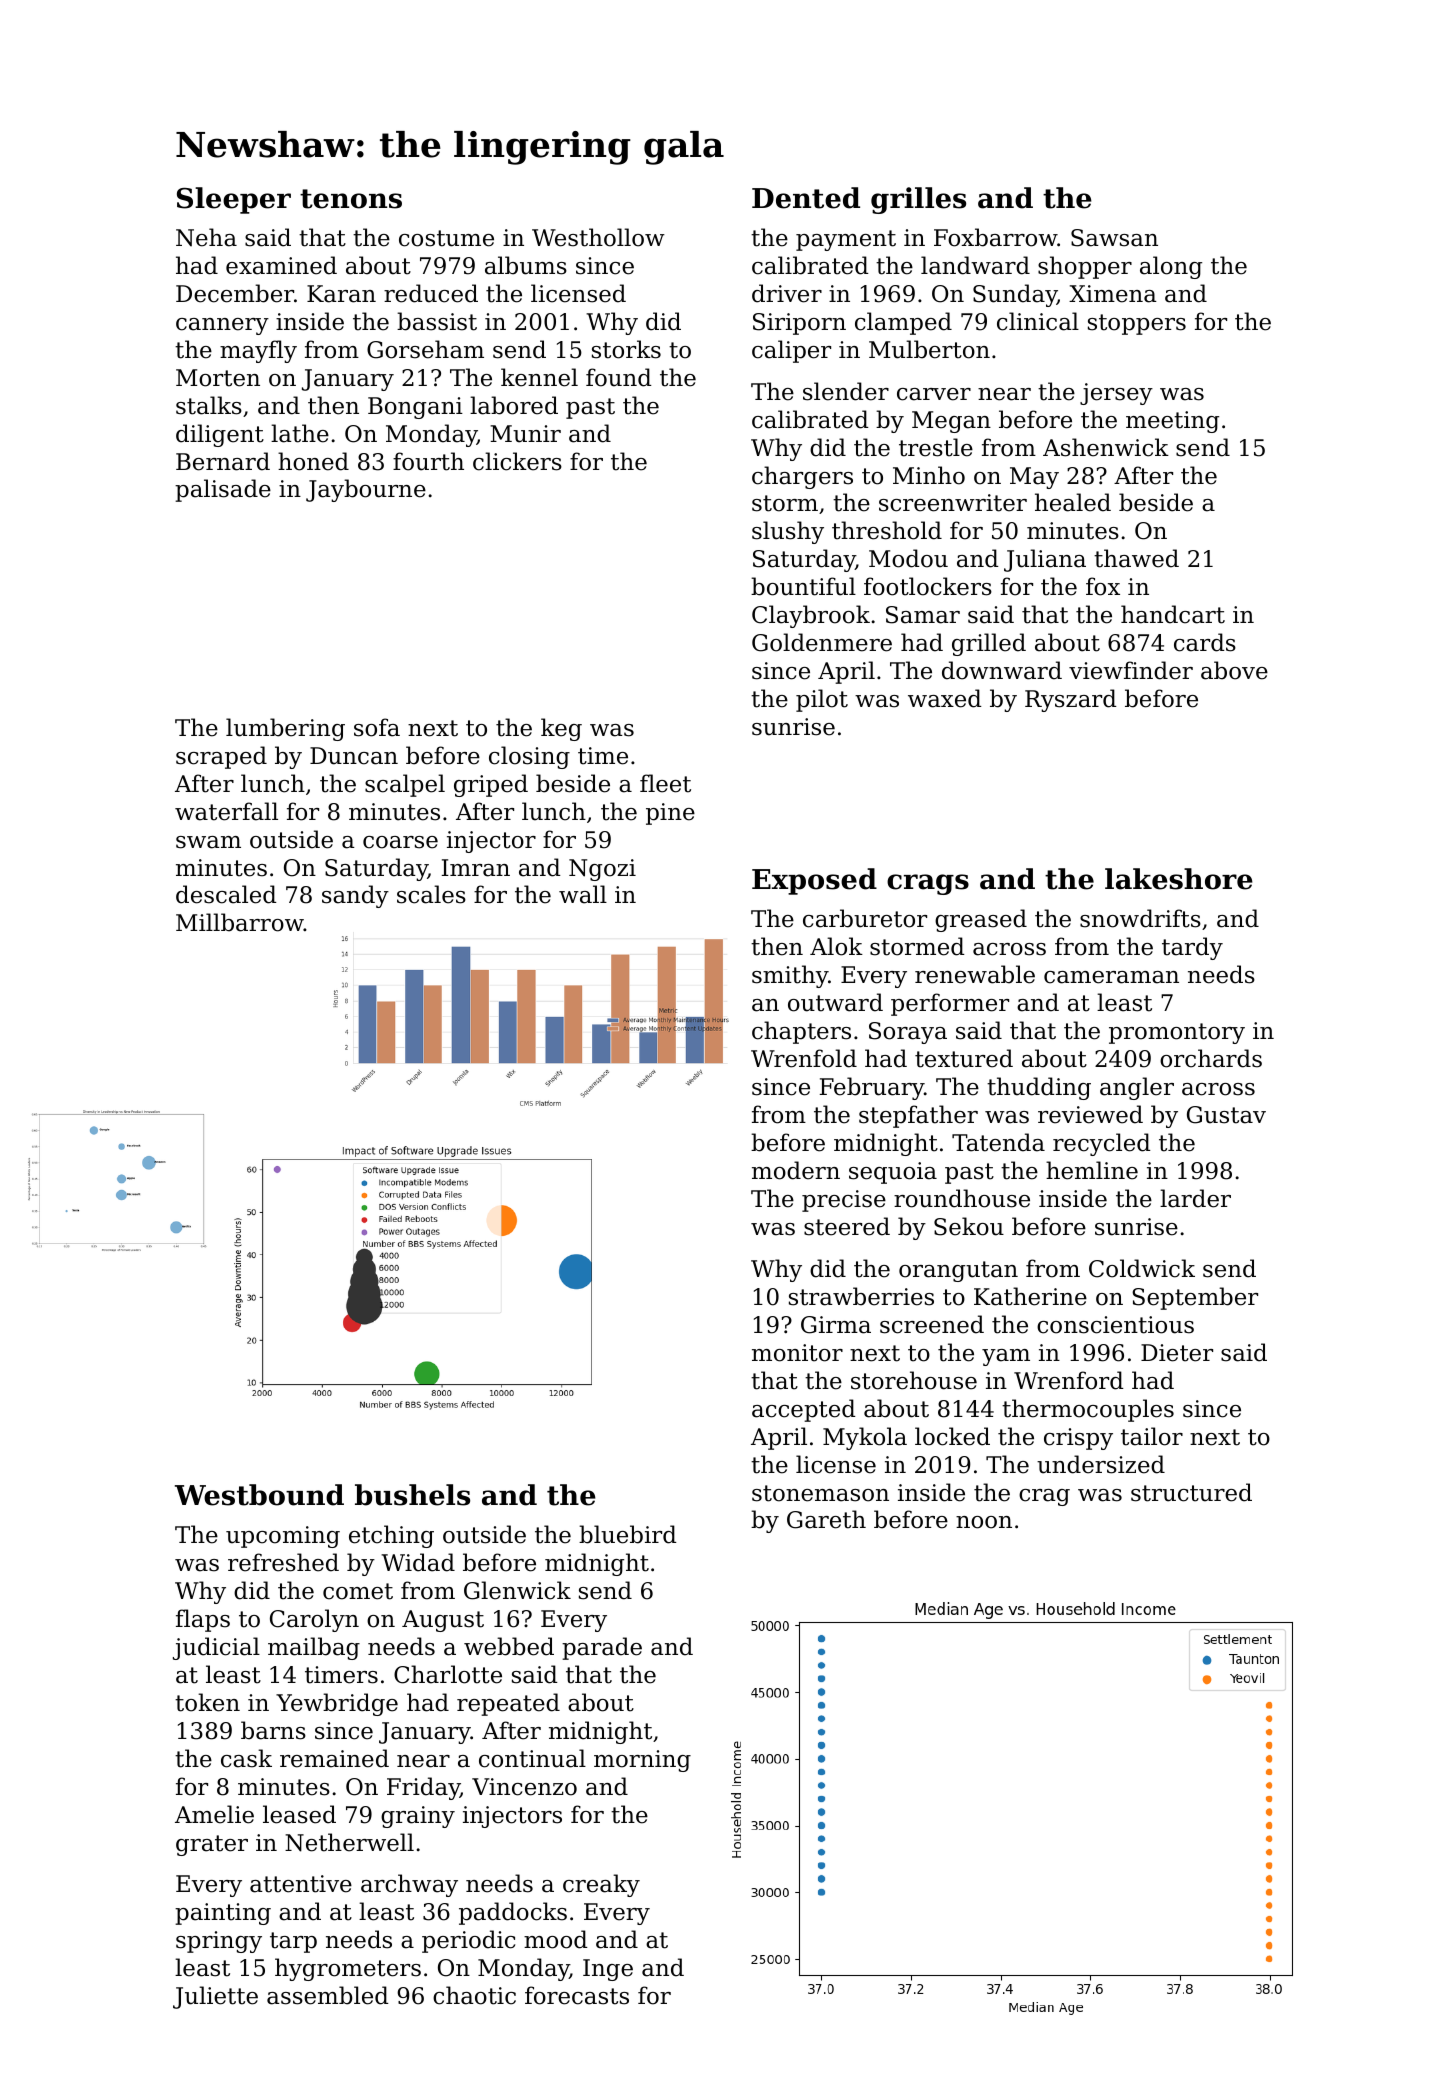  What do you see at coordinates (788, 532) in the image?
I see `slushy` at bounding box center [788, 532].
